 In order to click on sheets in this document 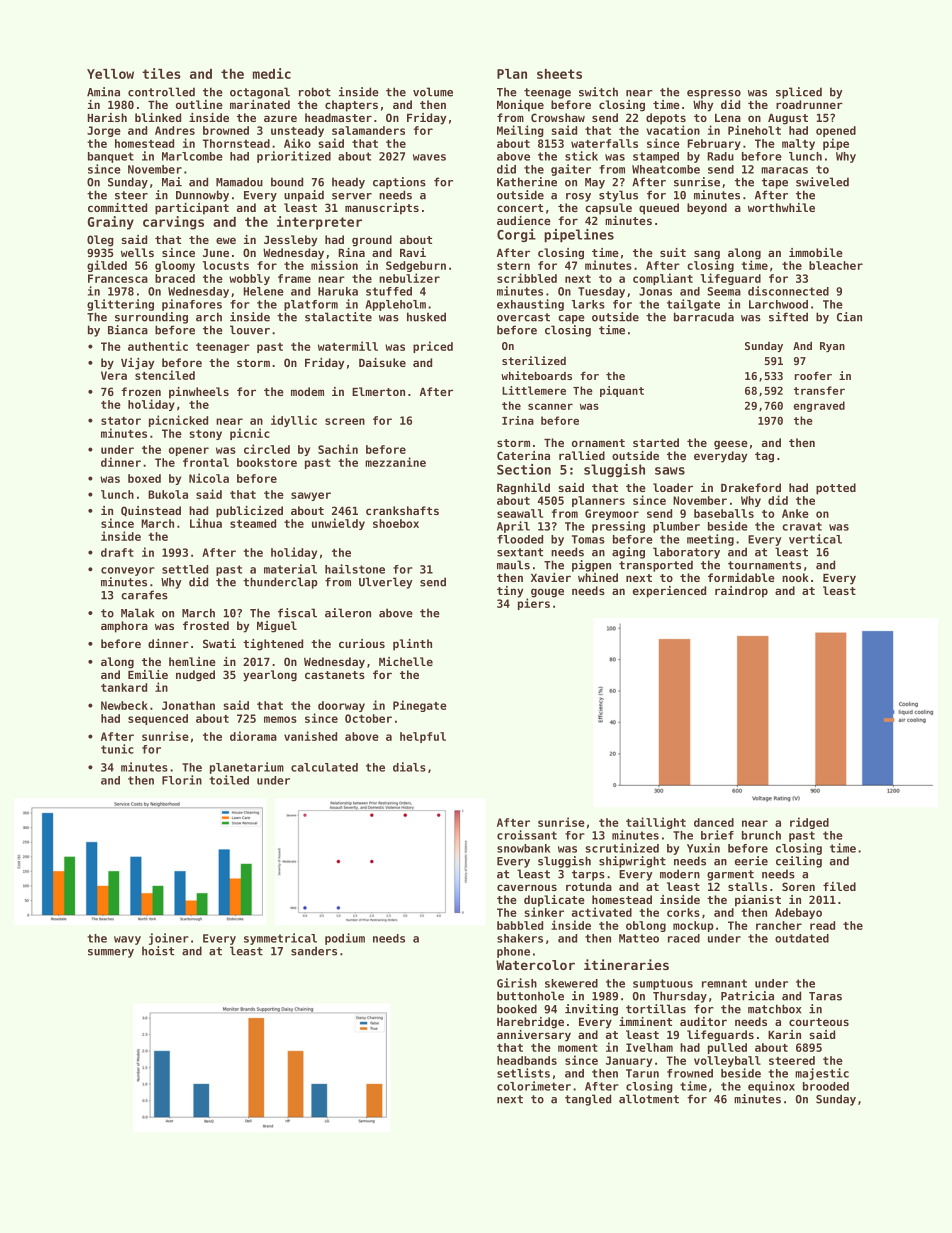, I will do `click(559, 74)`.
